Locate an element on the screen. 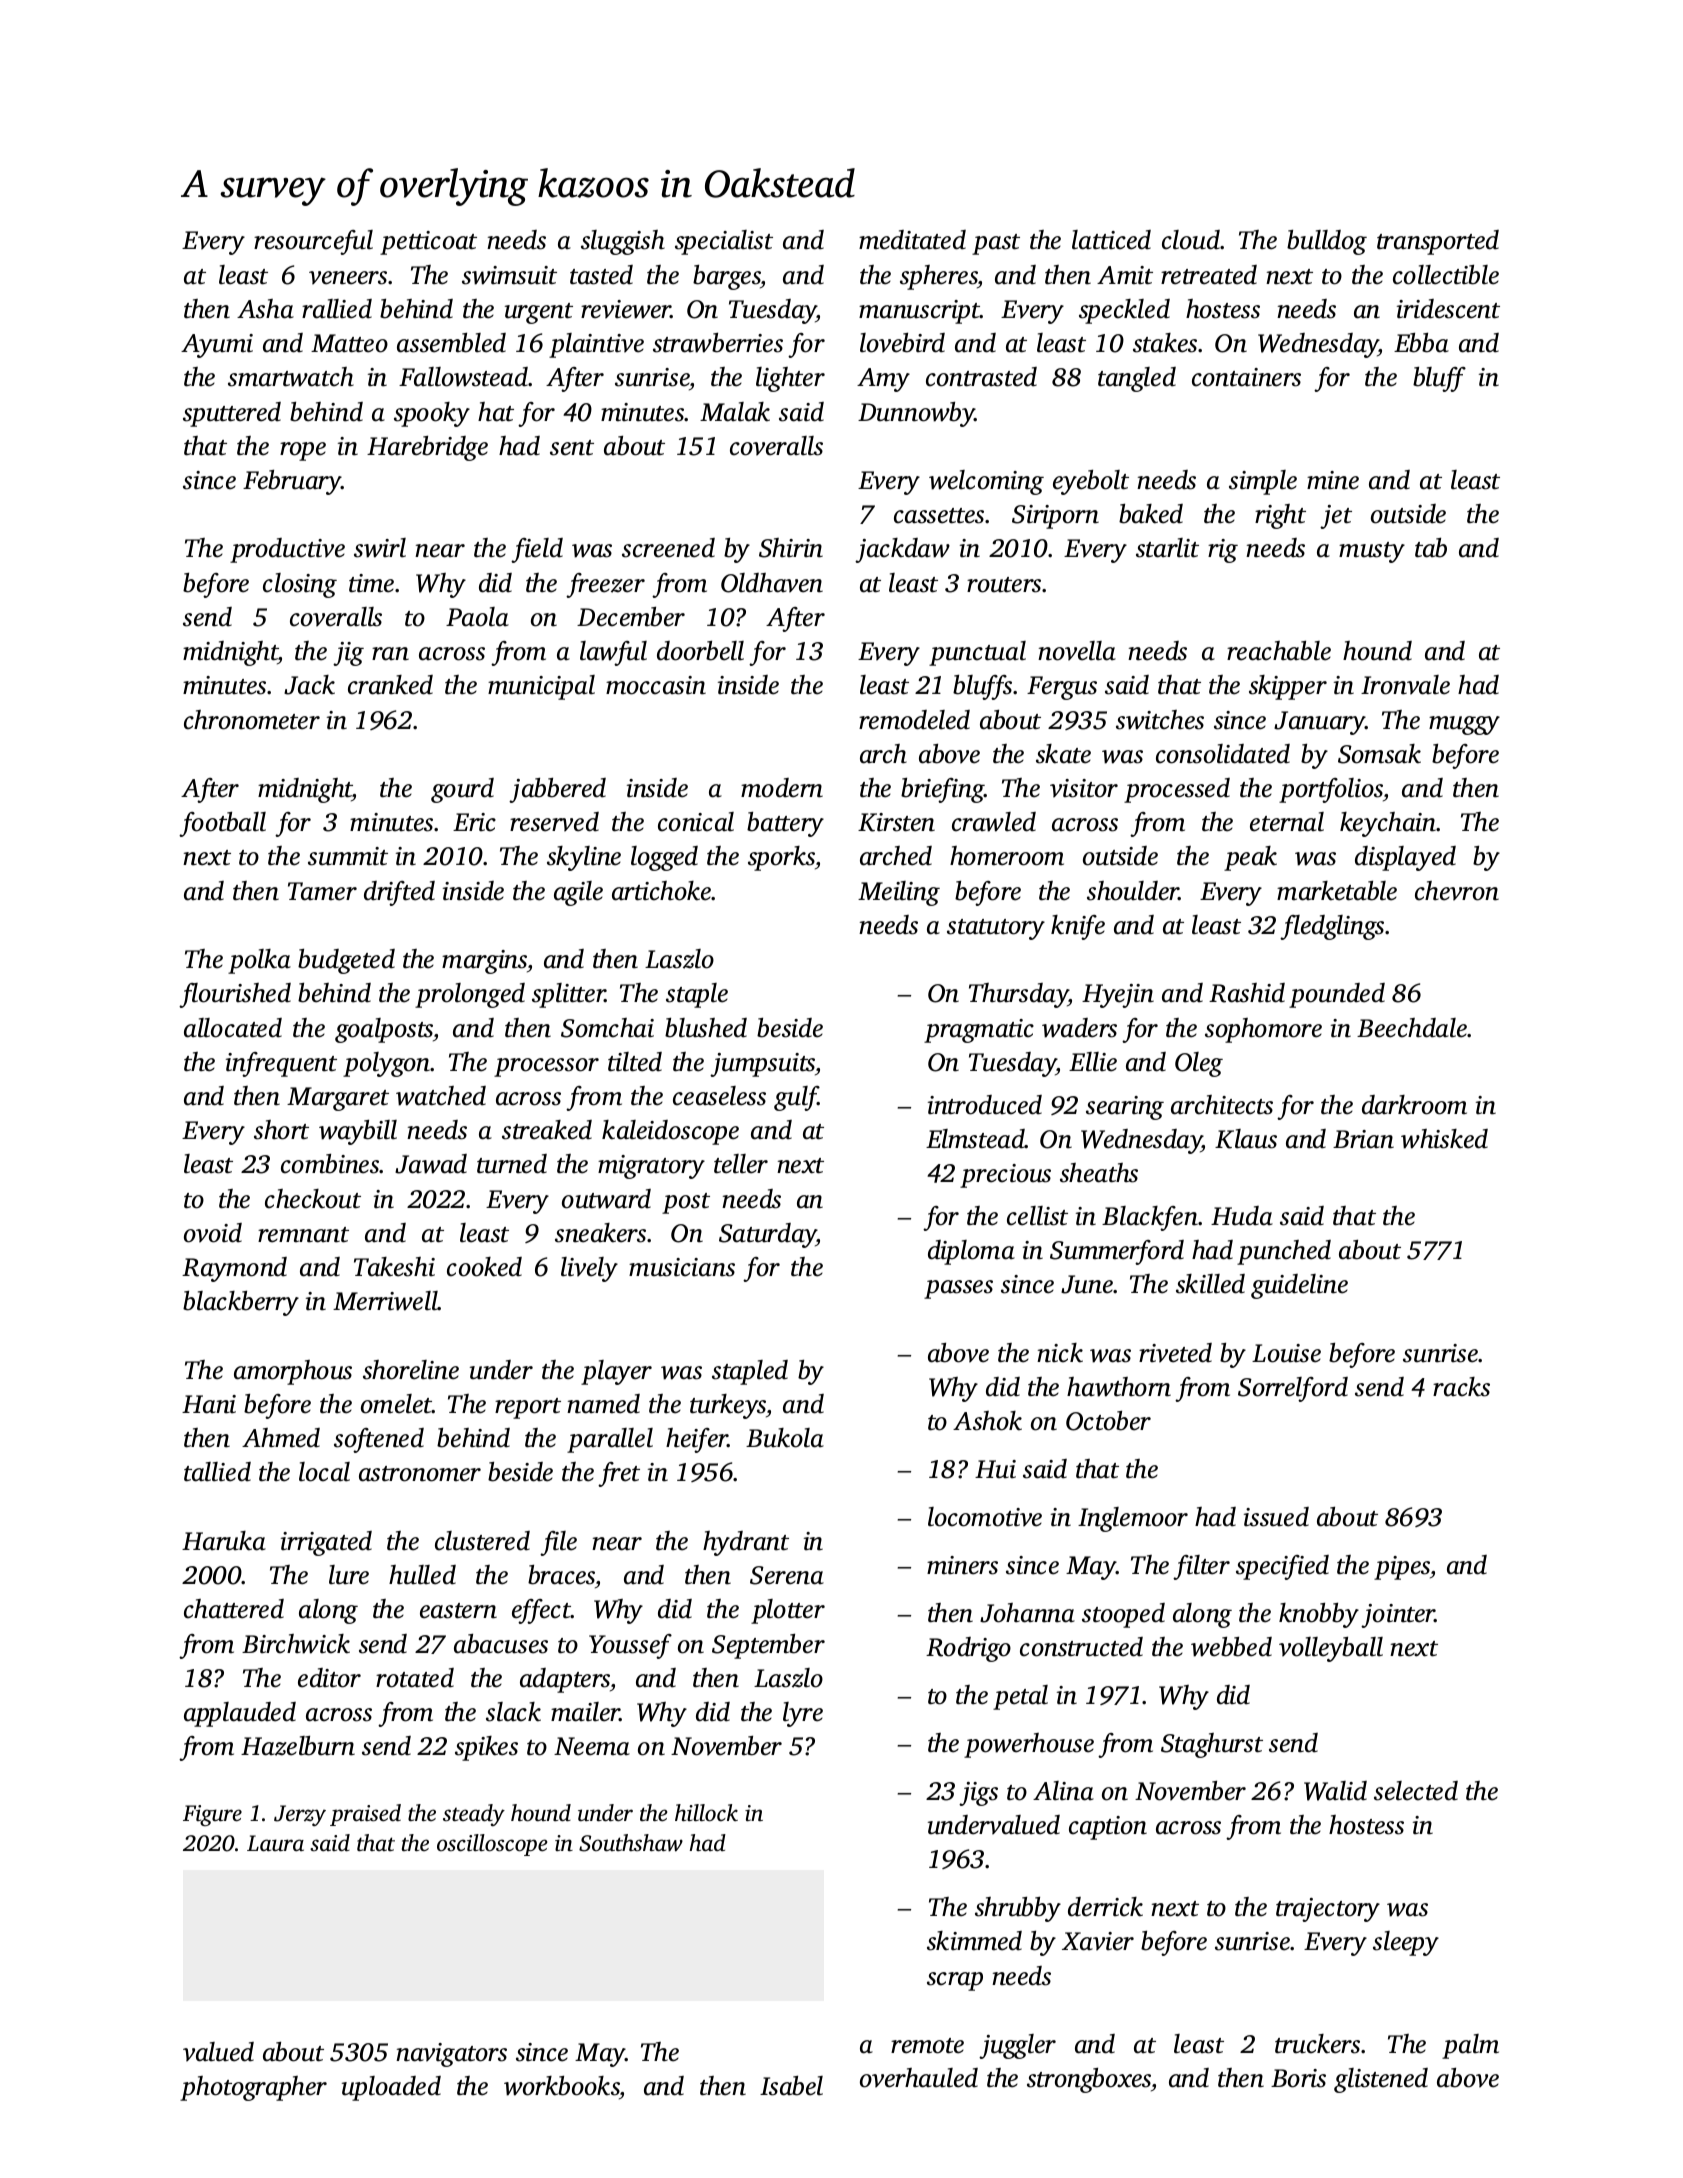  workbooks is located at coordinates (562, 2087).
